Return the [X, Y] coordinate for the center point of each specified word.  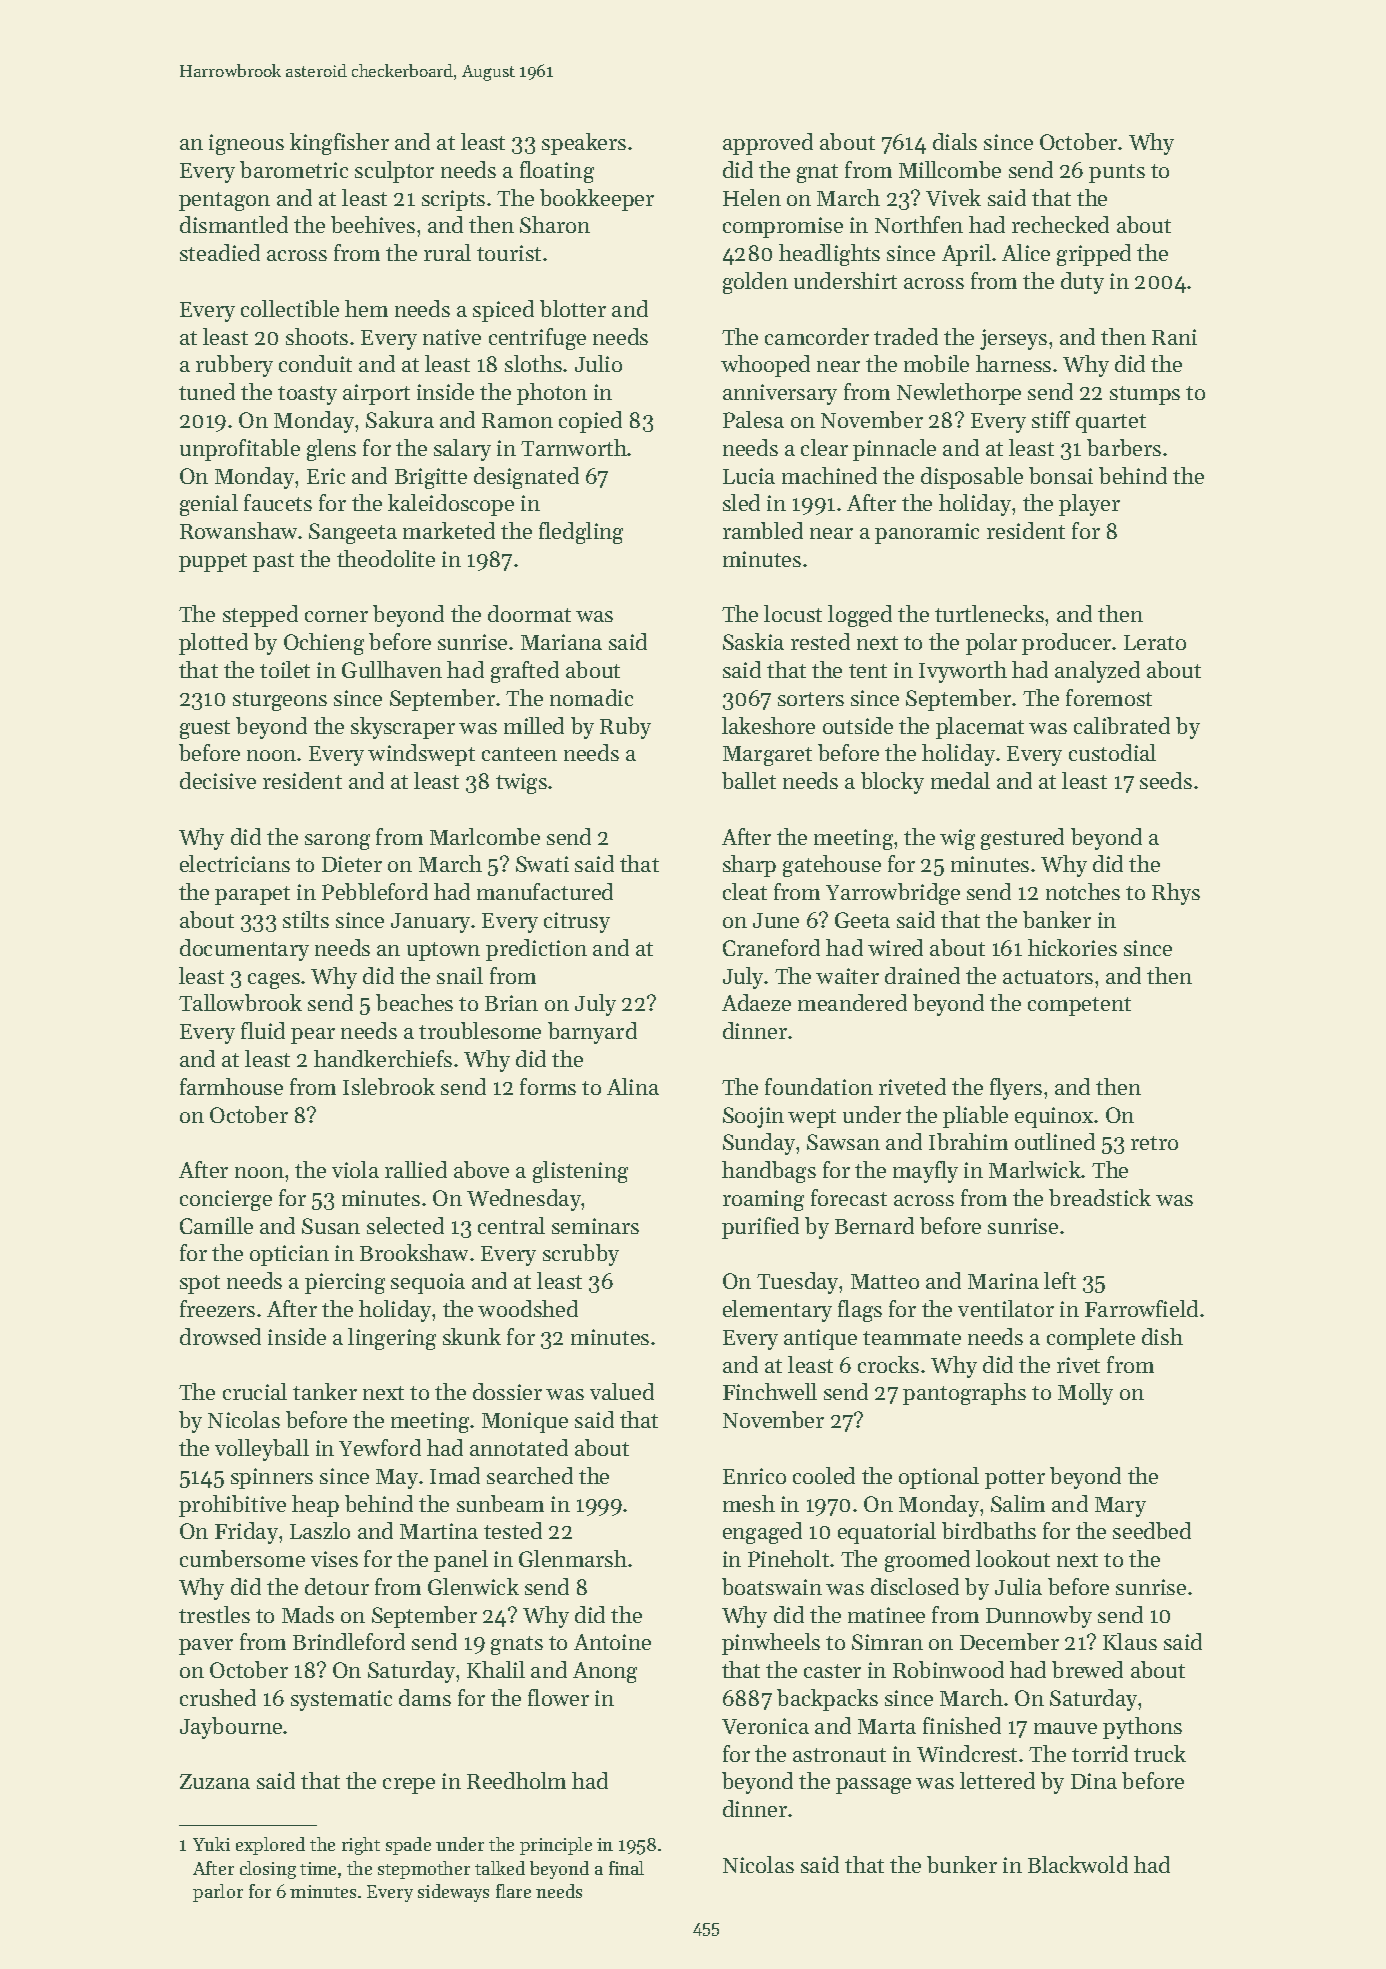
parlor [218, 1893]
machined [829, 475]
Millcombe [950, 169]
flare [513, 1891]
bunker [962, 1864]
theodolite [386, 558]
